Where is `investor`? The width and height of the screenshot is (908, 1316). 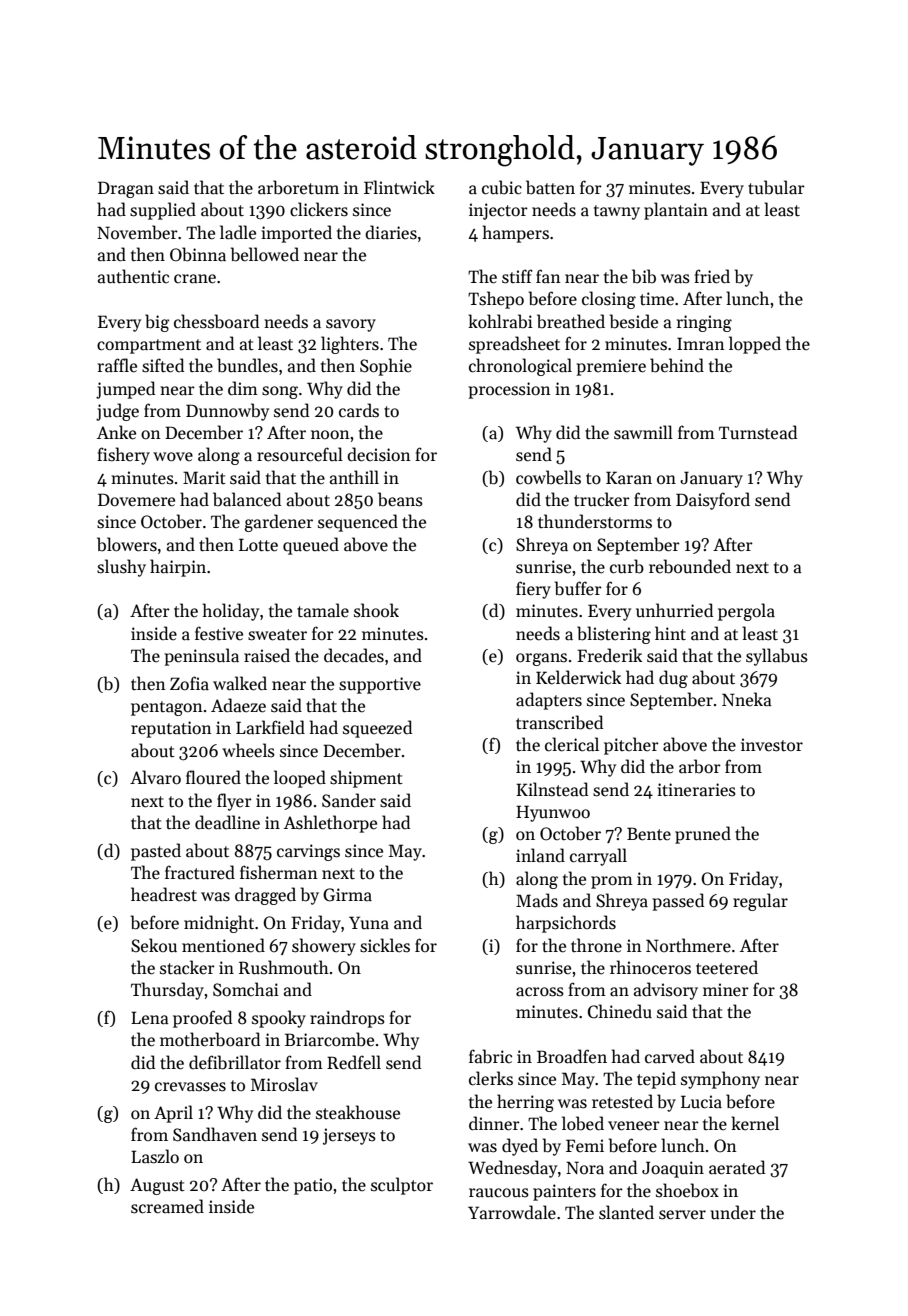
investor is located at coordinates (772, 745).
